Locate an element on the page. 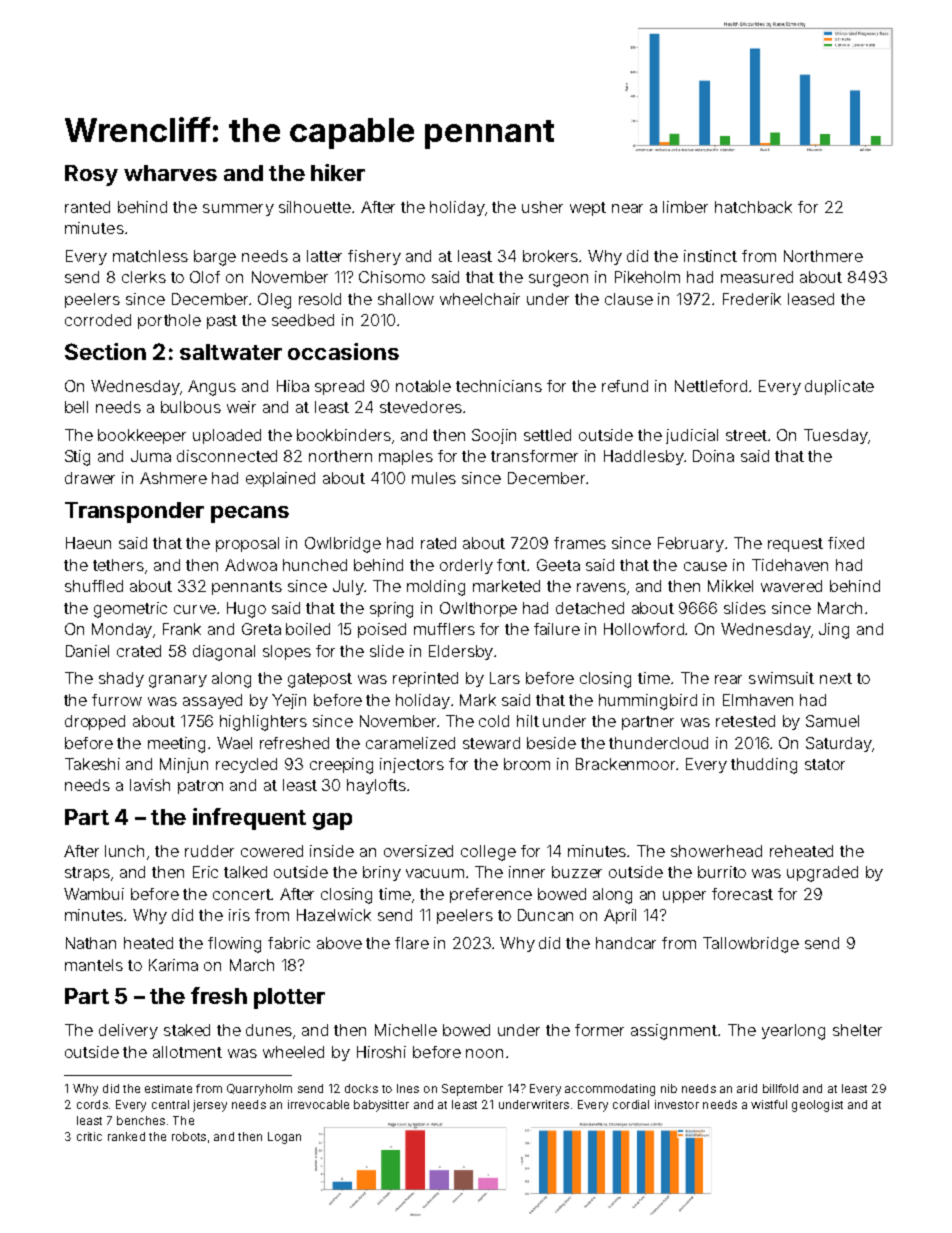 The width and height of the page is (952, 1233). hatchback is located at coordinates (753, 207).
